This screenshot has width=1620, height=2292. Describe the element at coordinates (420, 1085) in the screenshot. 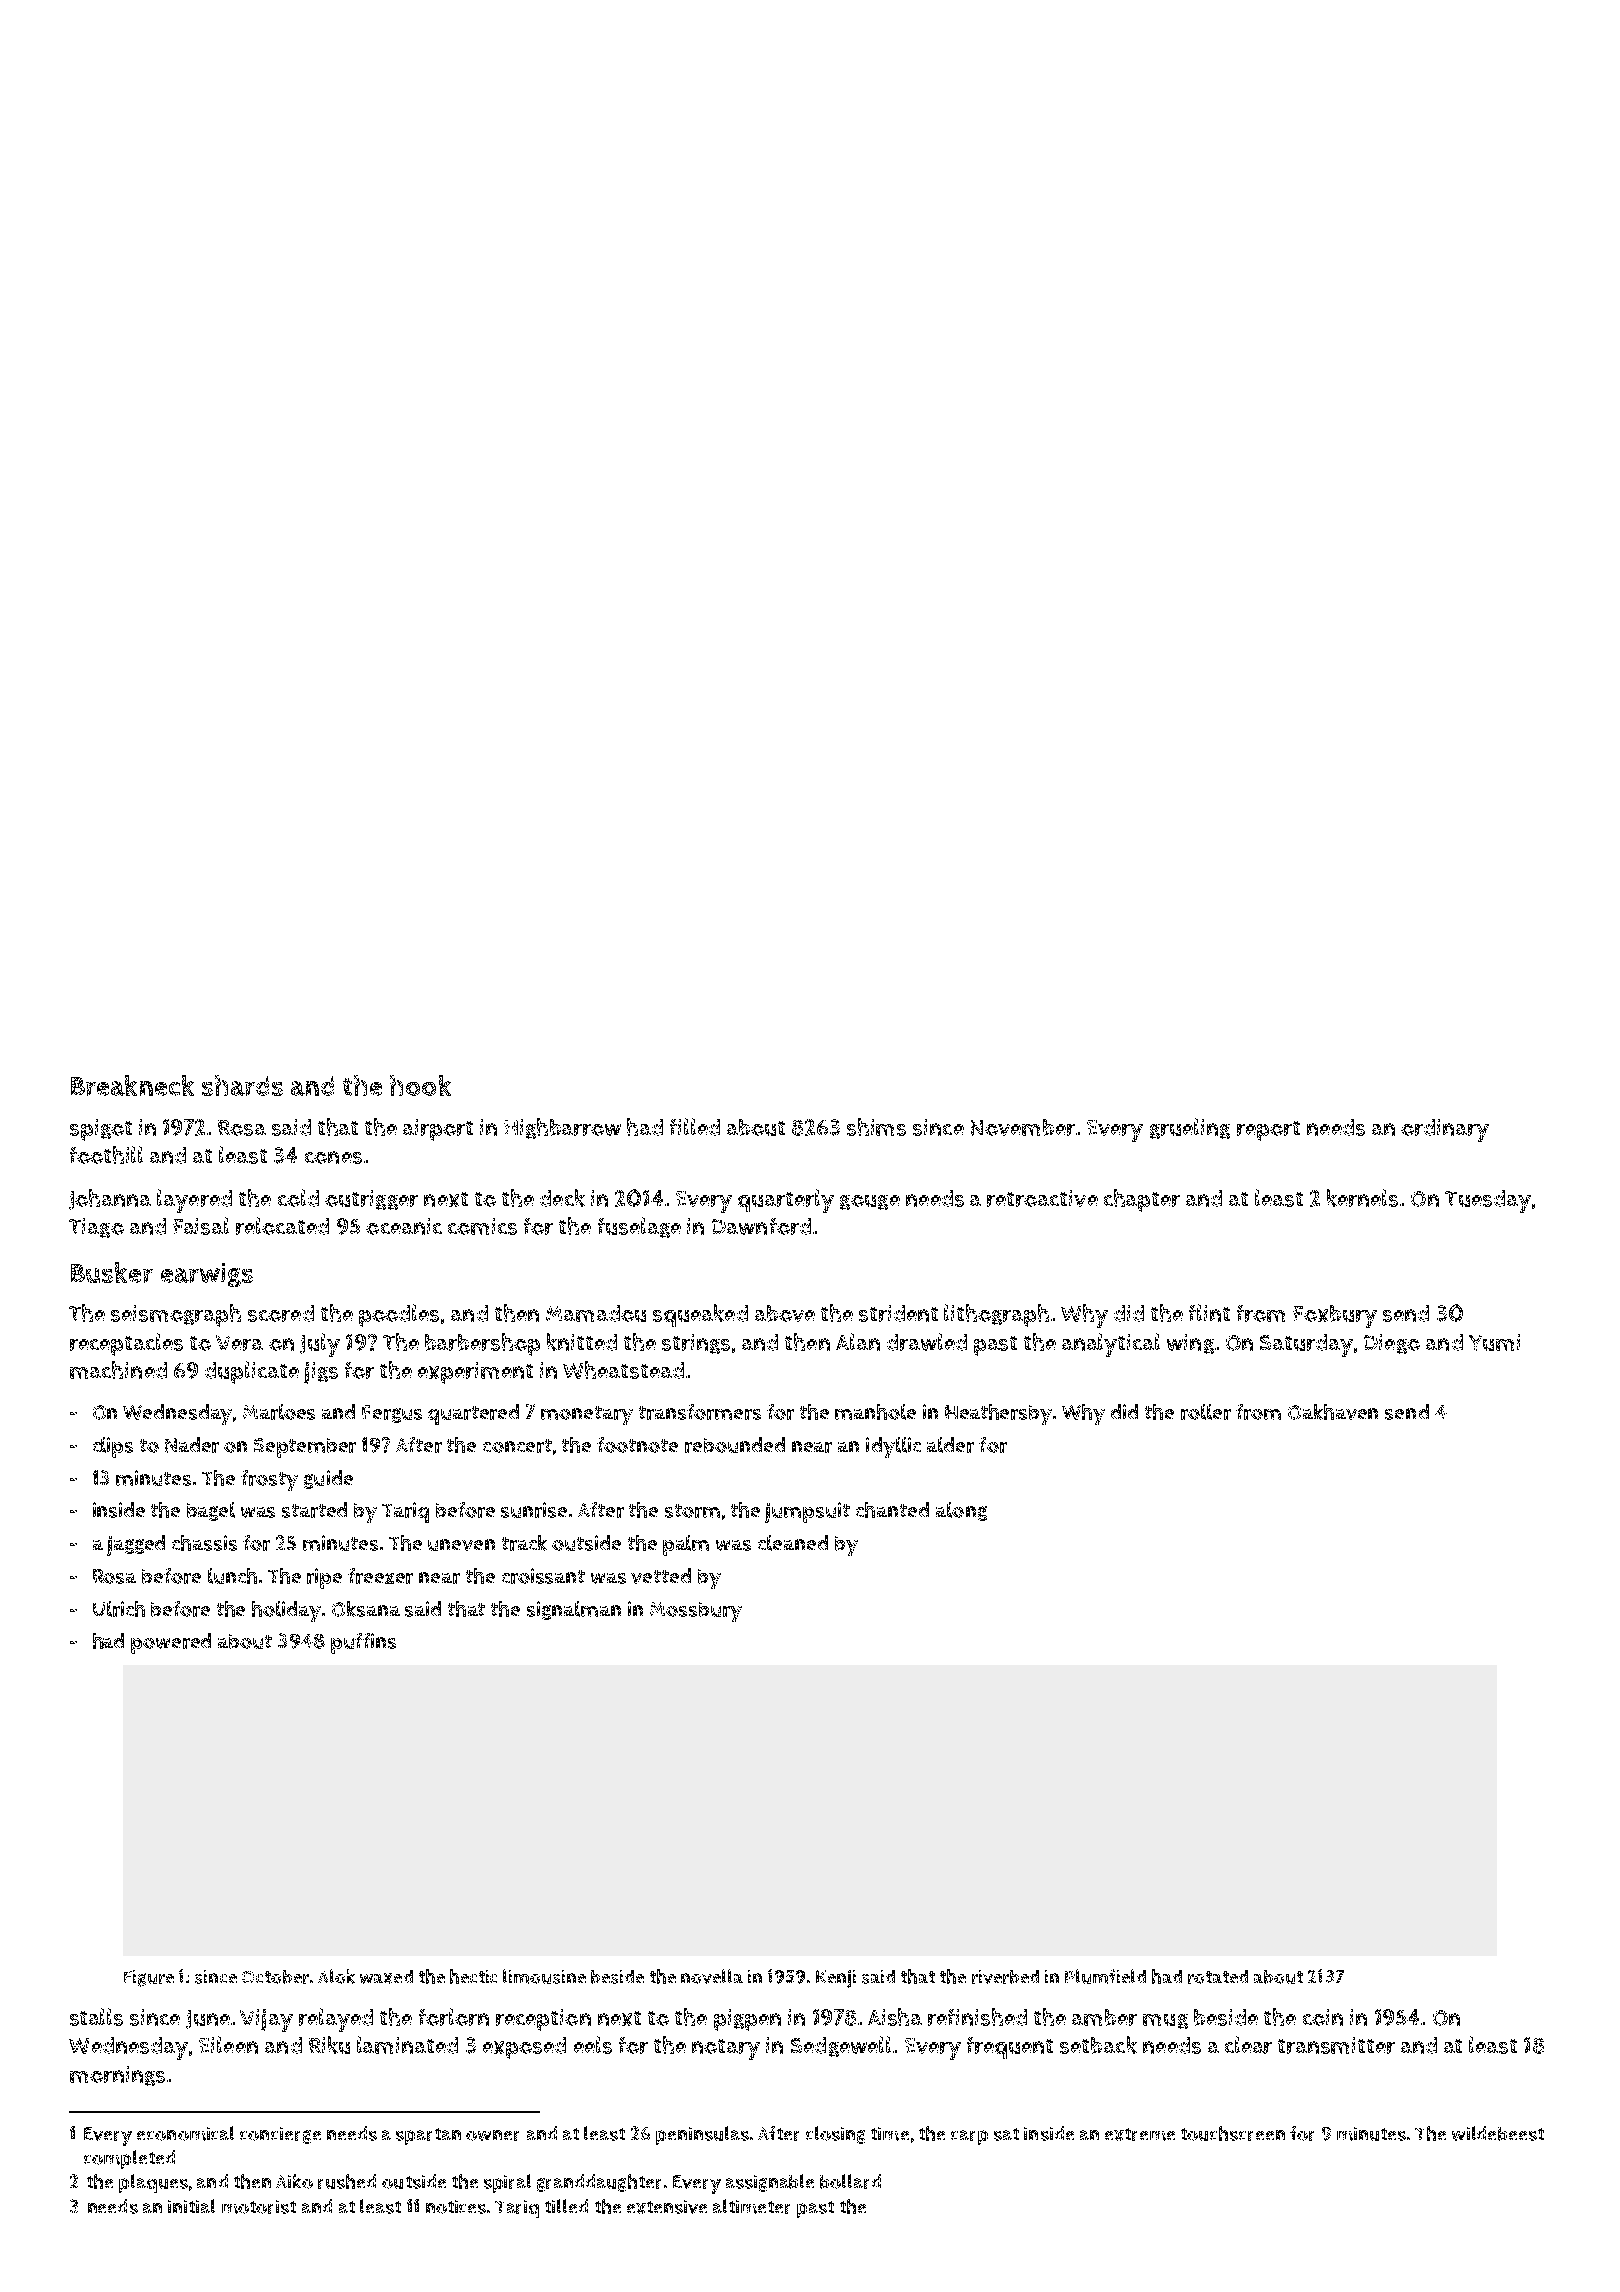

I see `hook` at that location.
